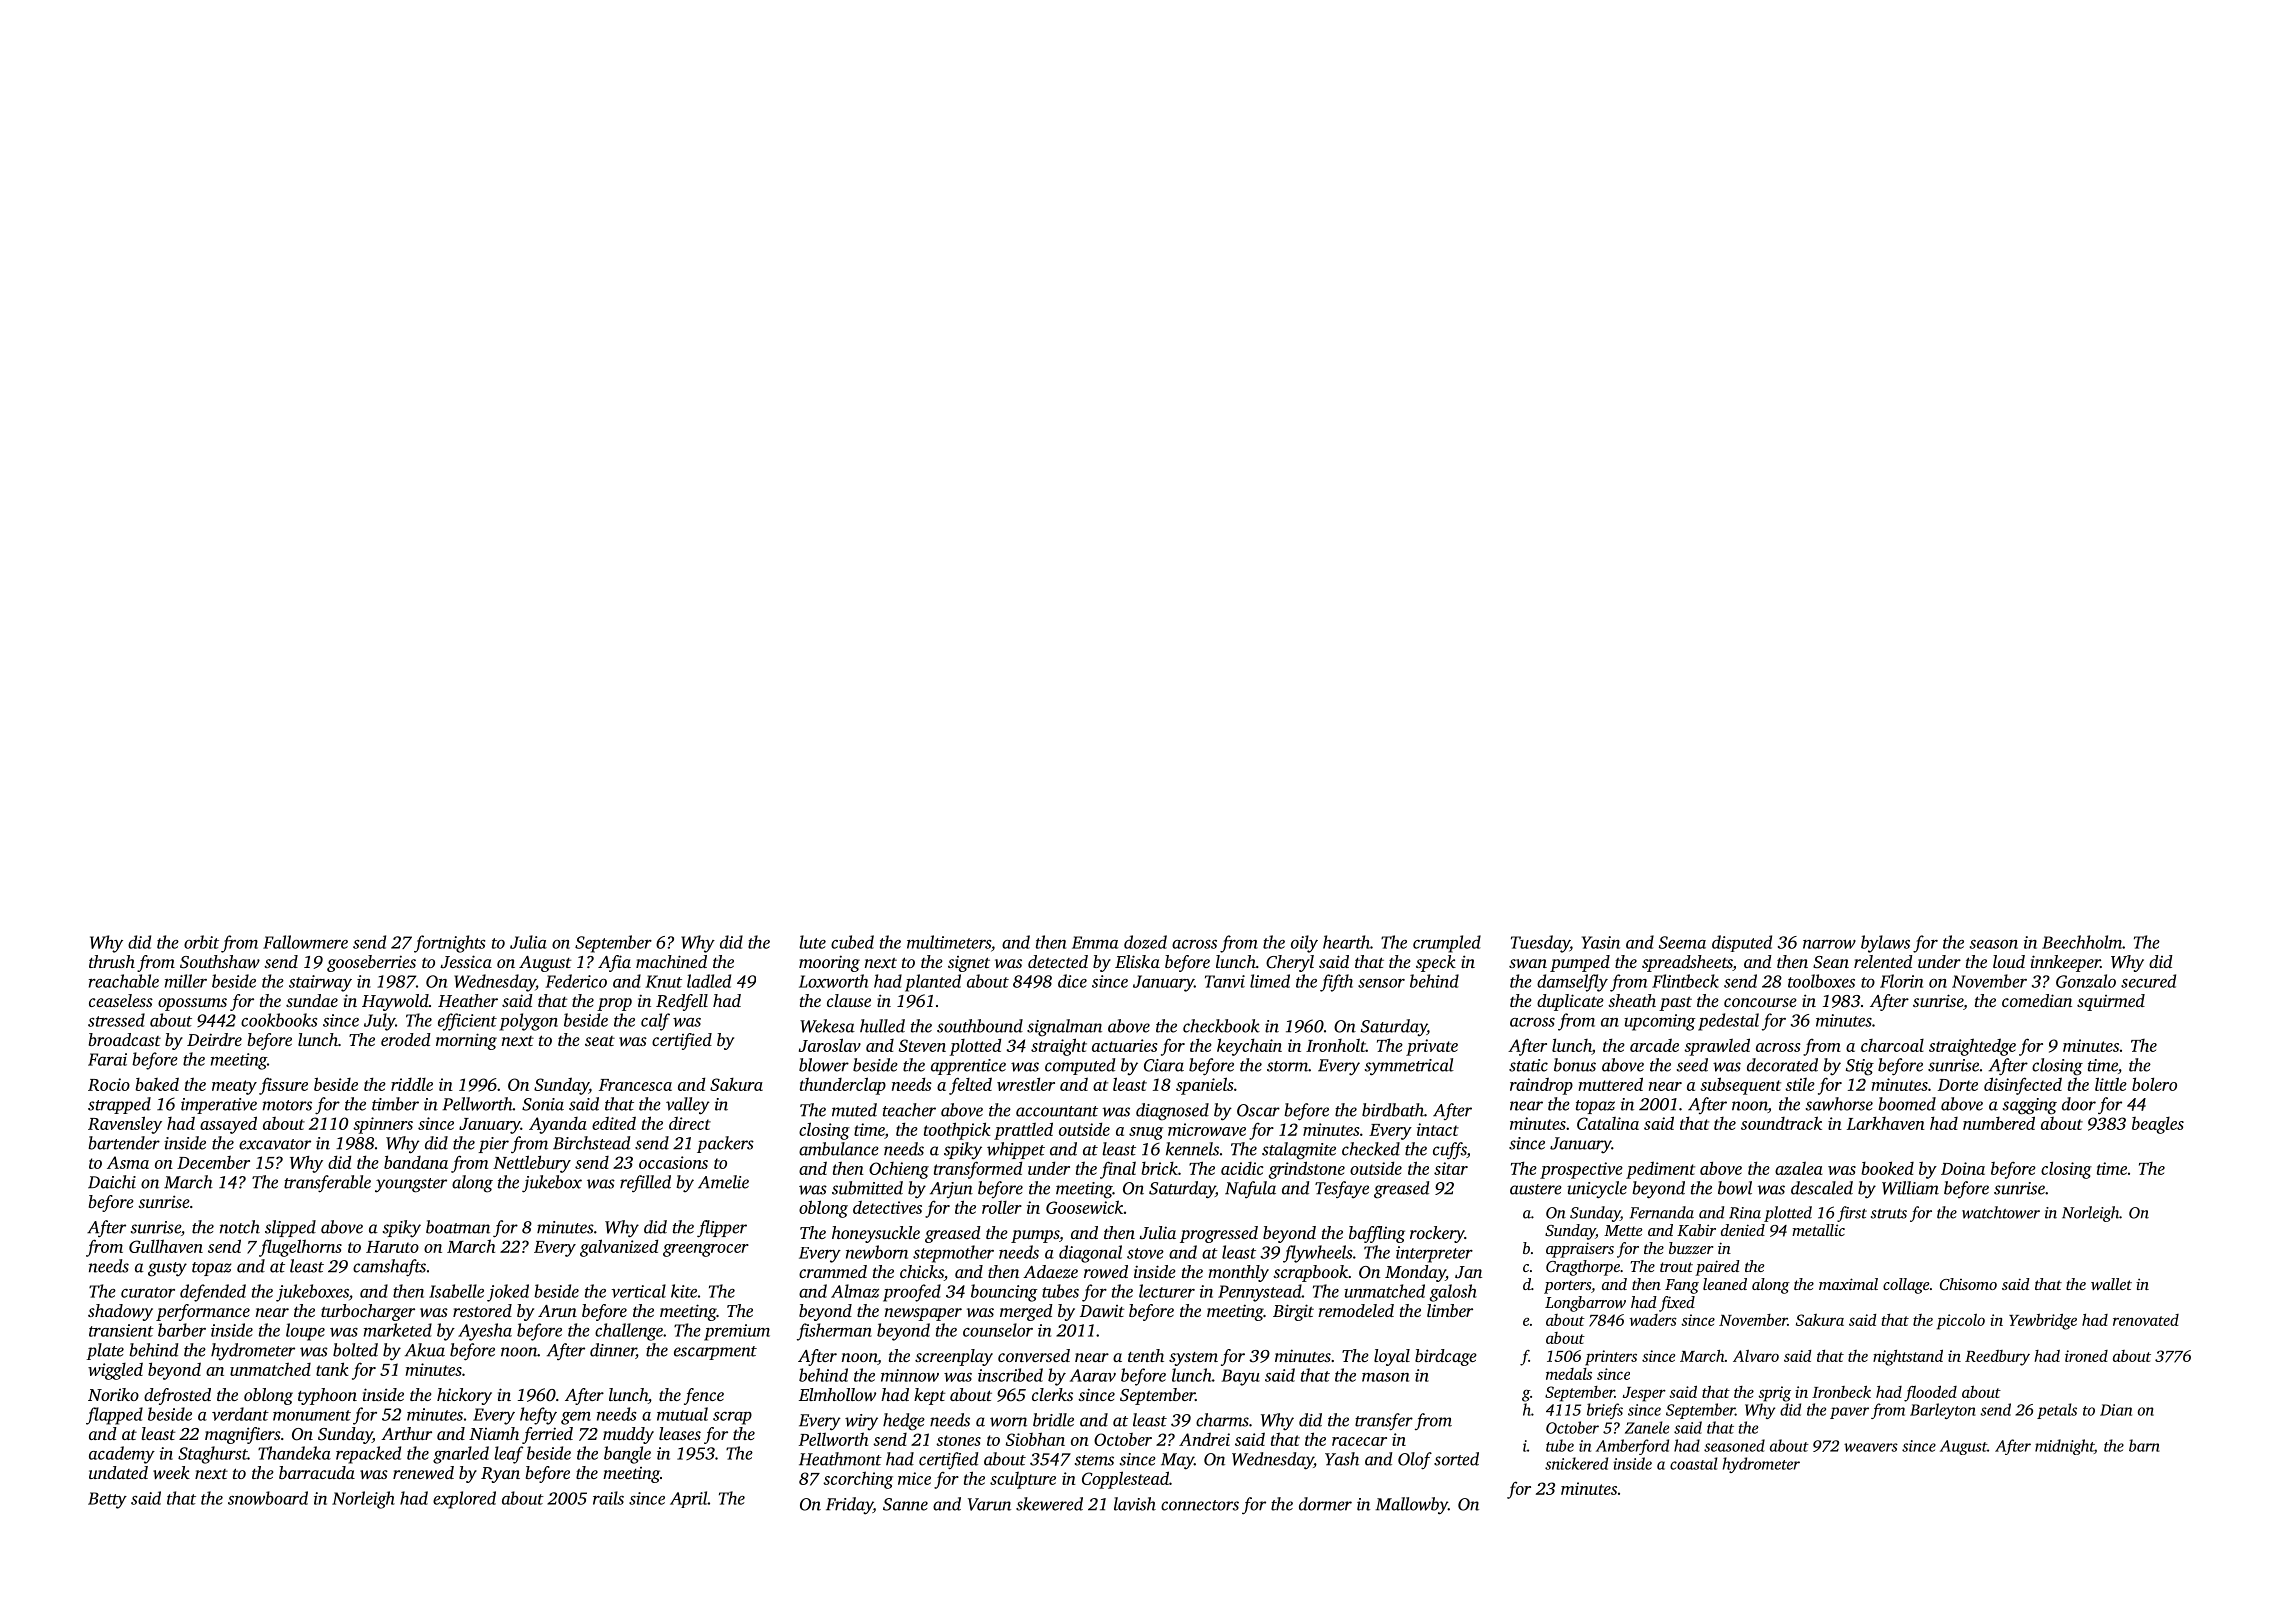  I want to click on bonus, so click(1575, 1065).
